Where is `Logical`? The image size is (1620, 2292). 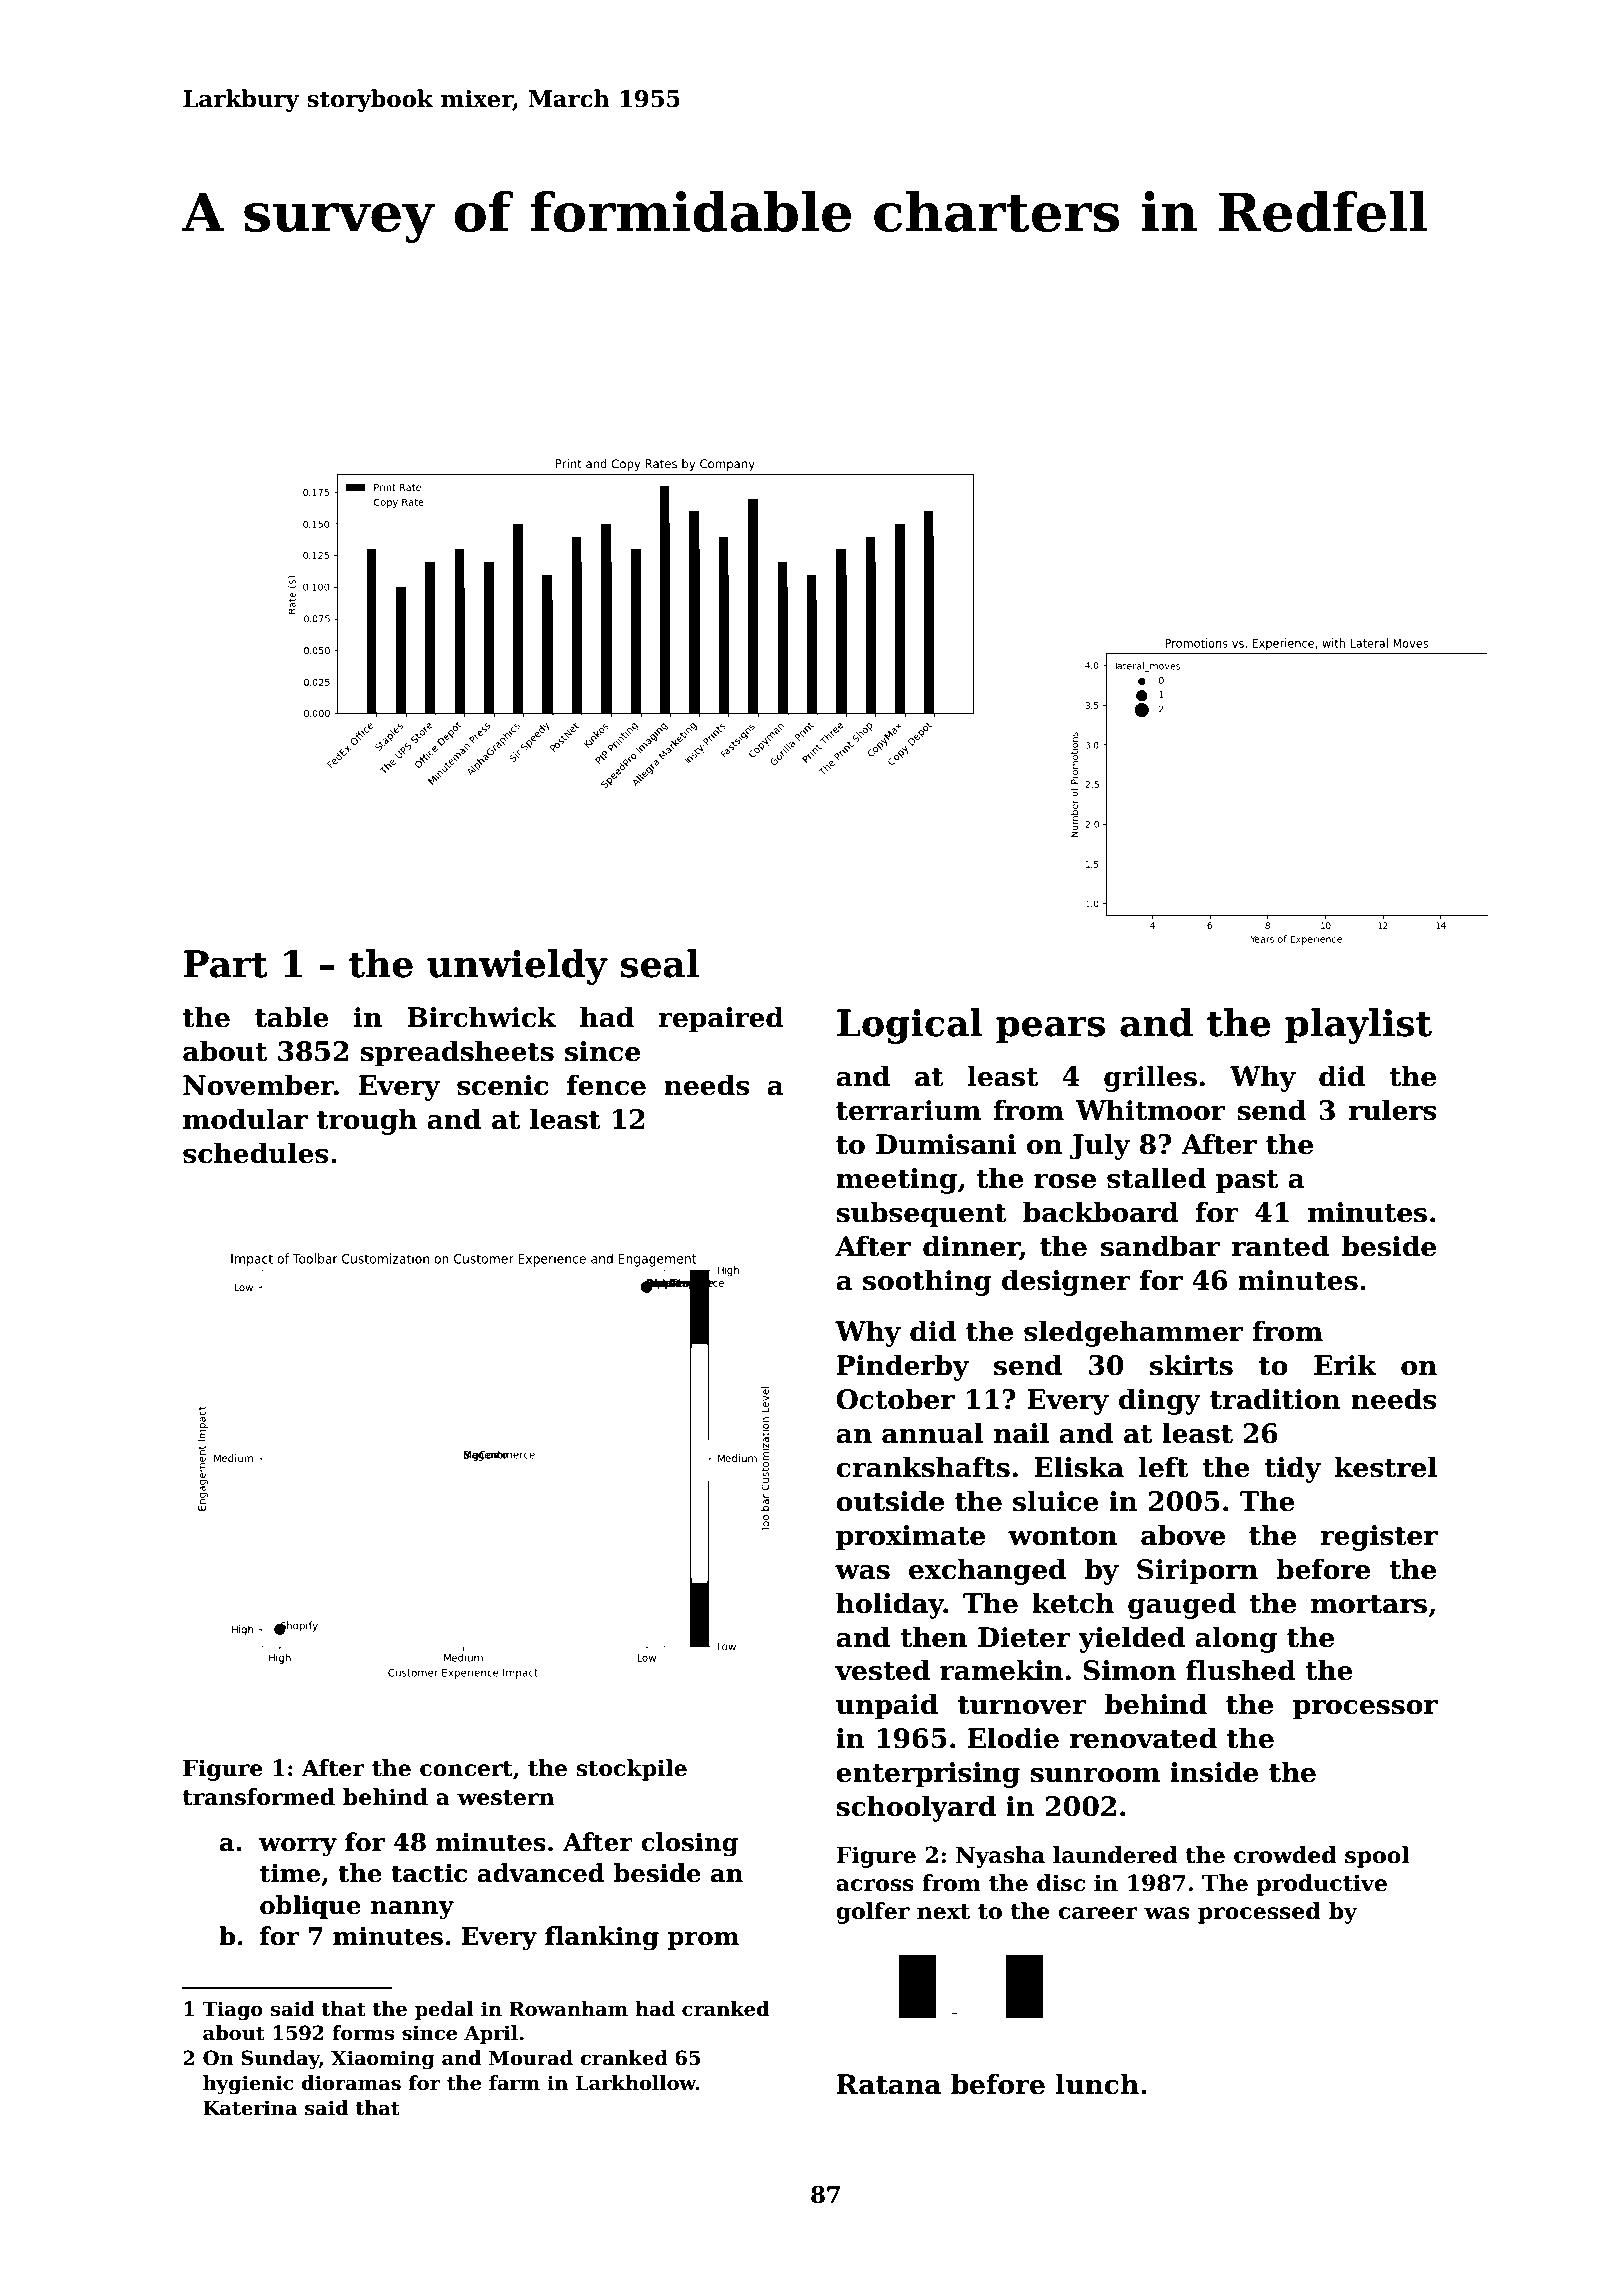
Logical is located at coordinates (909, 1026).
